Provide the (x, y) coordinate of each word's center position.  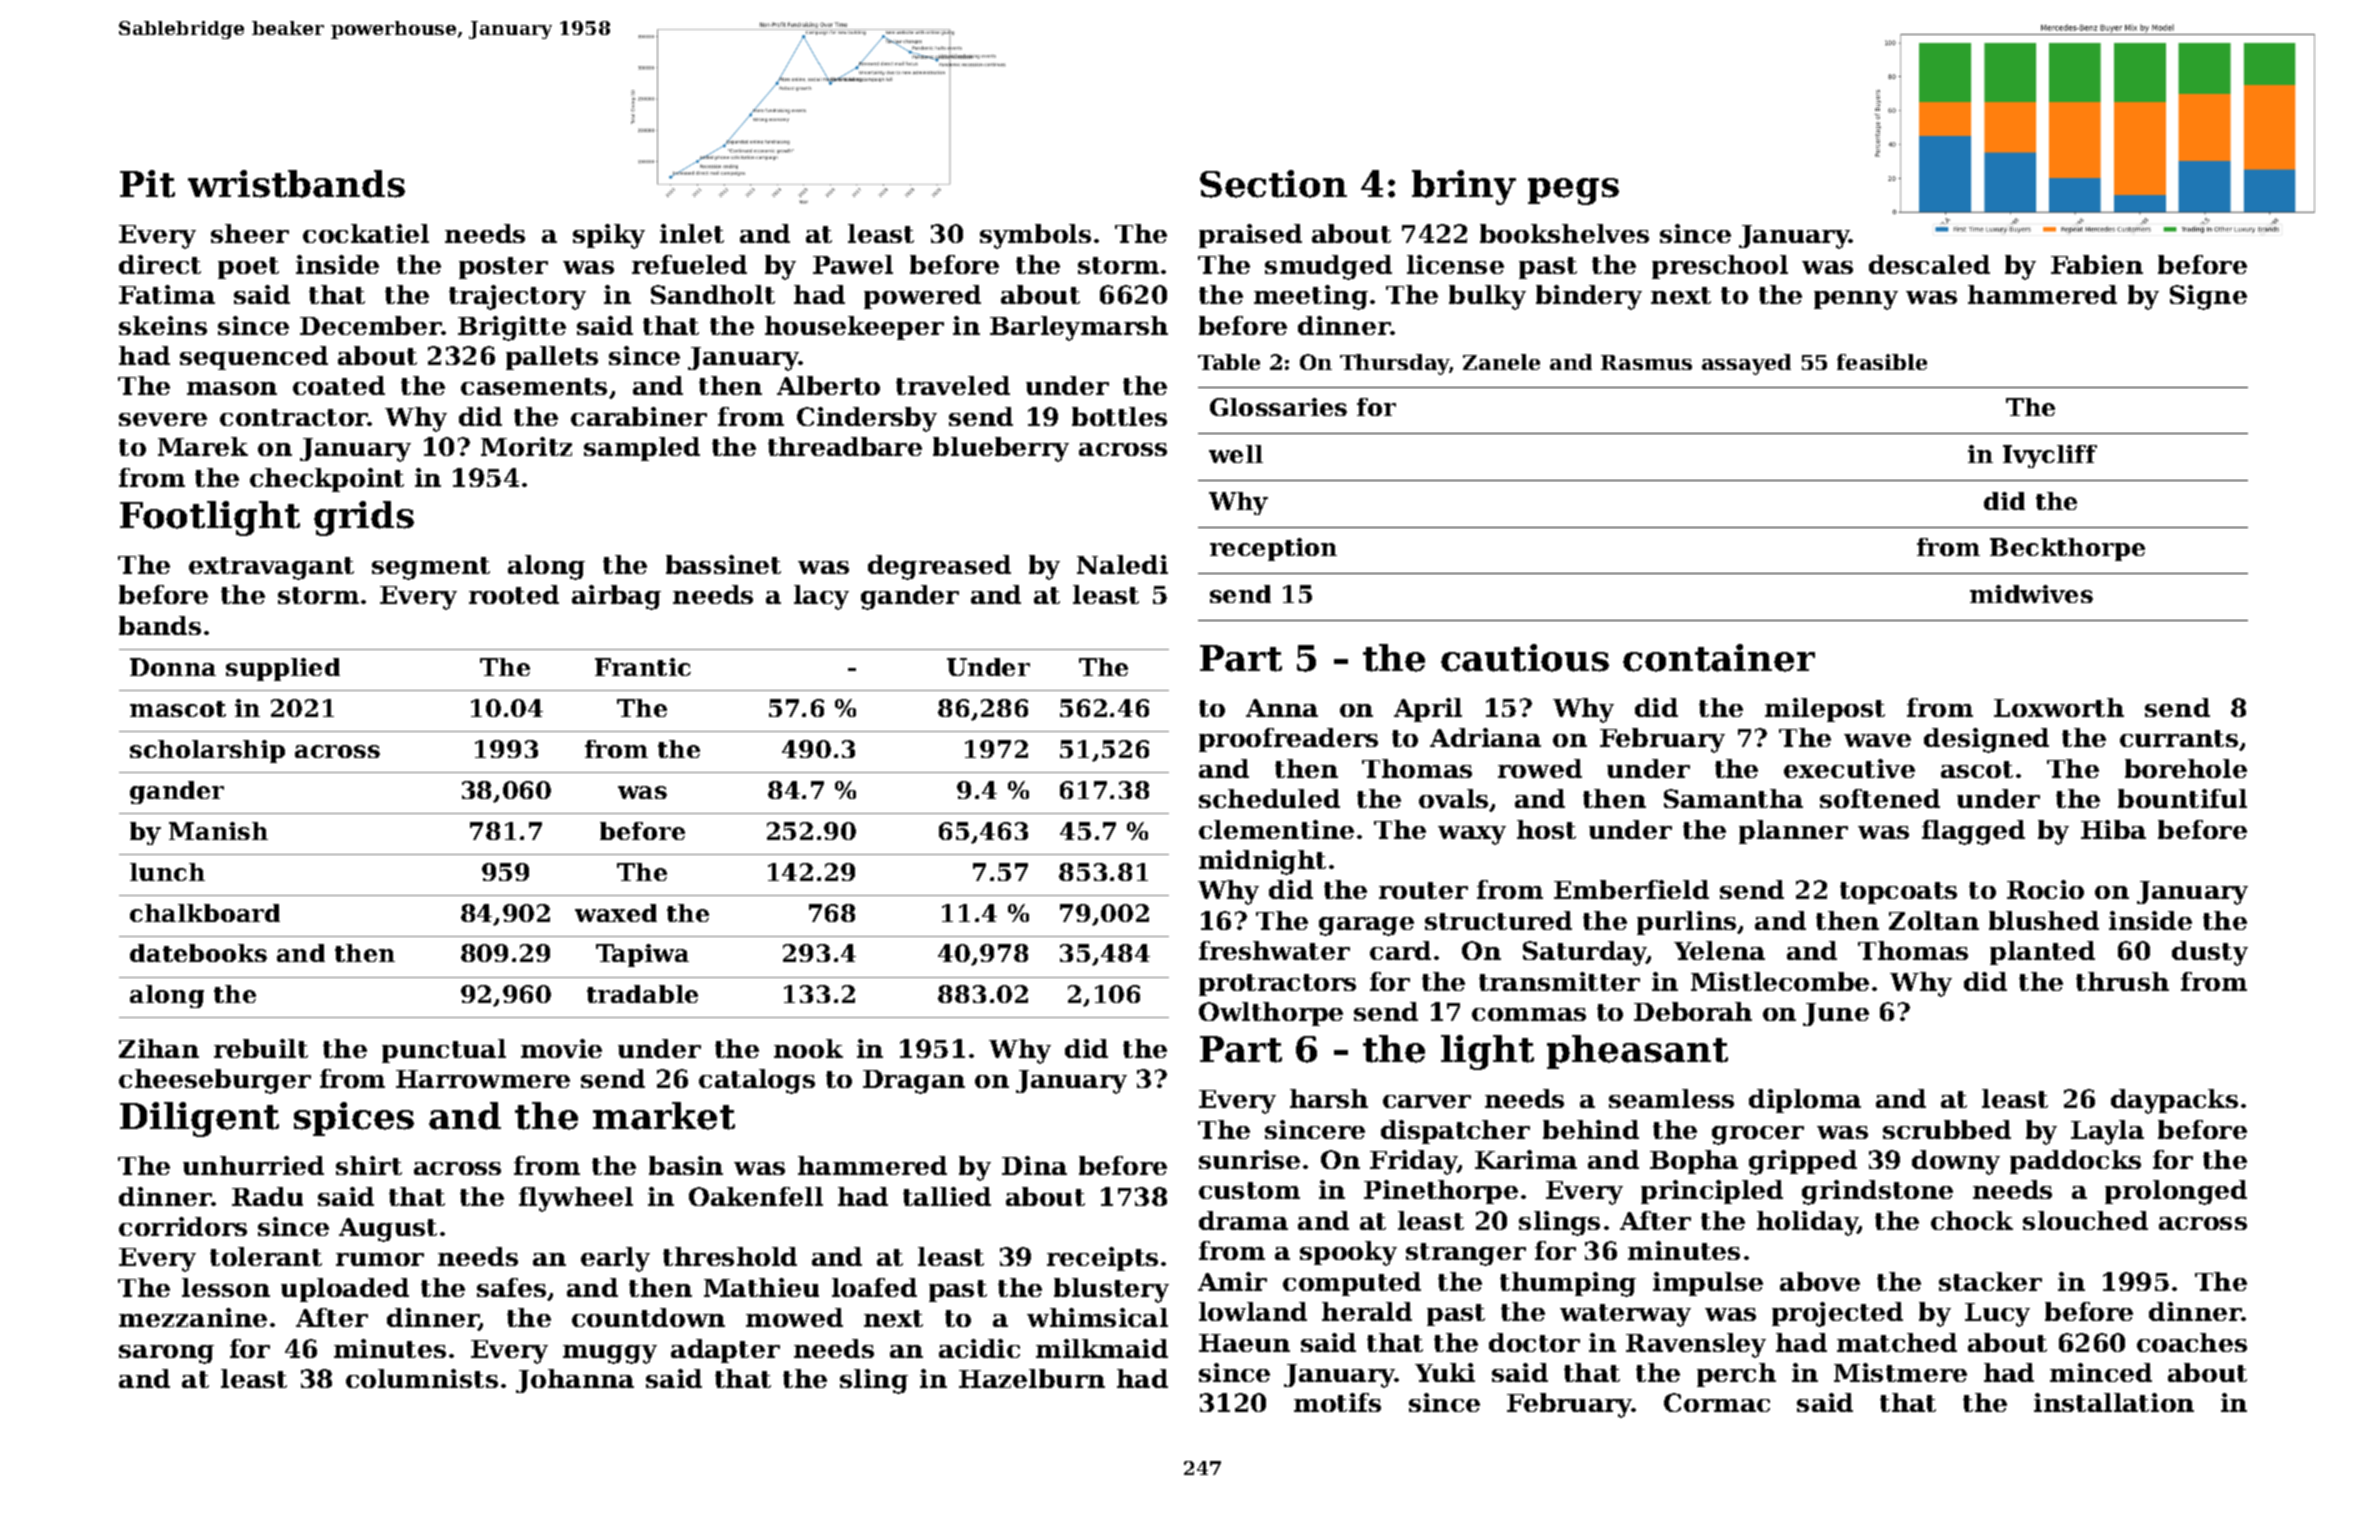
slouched (2085, 1220)
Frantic (643, 667)
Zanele (1501, 362)
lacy (821, 597)
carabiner (639, 416)
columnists (422, 1378)
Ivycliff (2050, 456)
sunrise (1249, 1159)
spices (354, 1119)
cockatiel (366, 233)
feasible (1882, 362)
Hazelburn (1032, 1378)
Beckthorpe (2067, 549)
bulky (1487, 297)
